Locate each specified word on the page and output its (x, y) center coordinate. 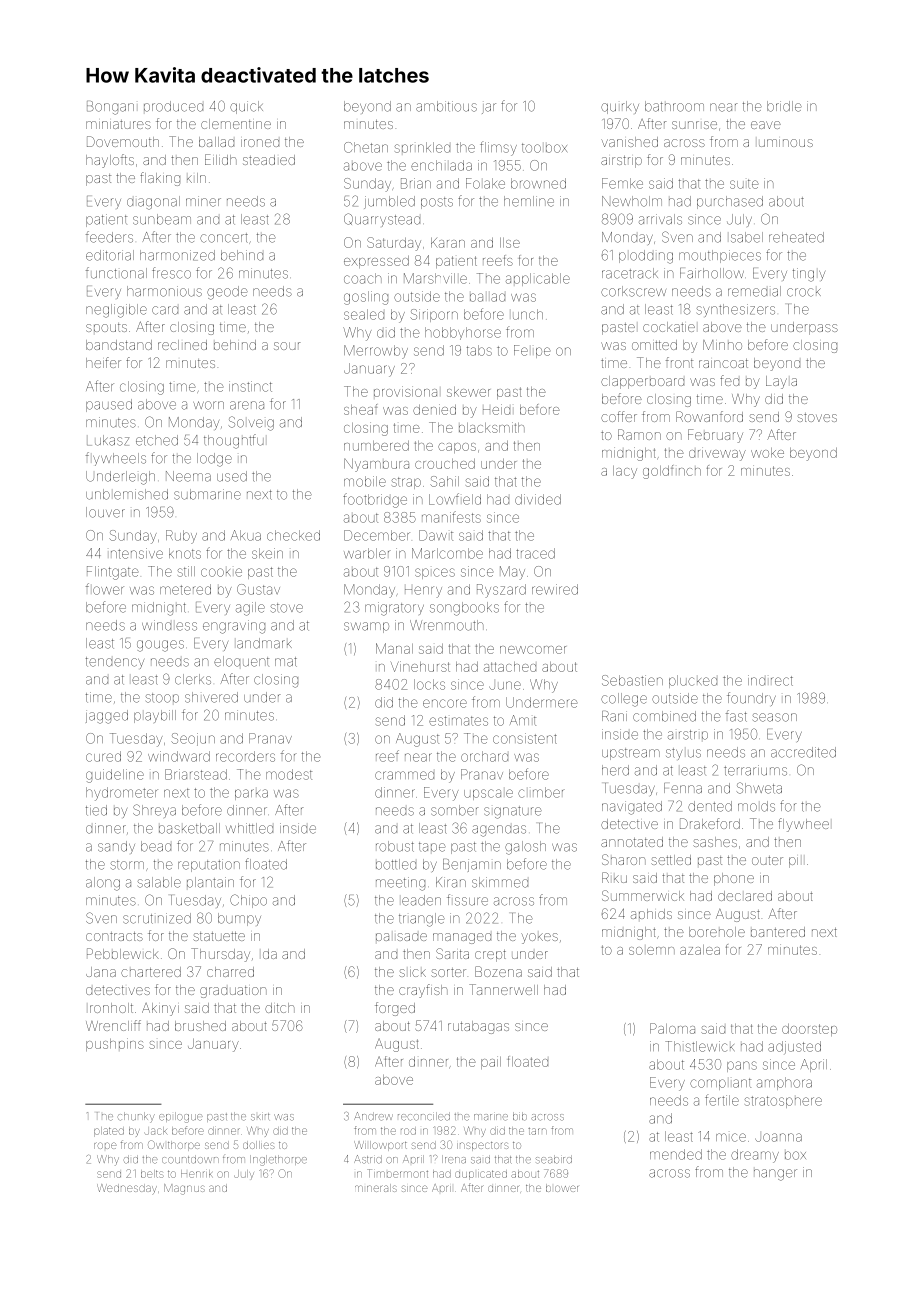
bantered (778, 932)
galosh (525, 848)
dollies (259, 1145)
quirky (620, 107)
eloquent (241, 661)
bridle (784, 106)
